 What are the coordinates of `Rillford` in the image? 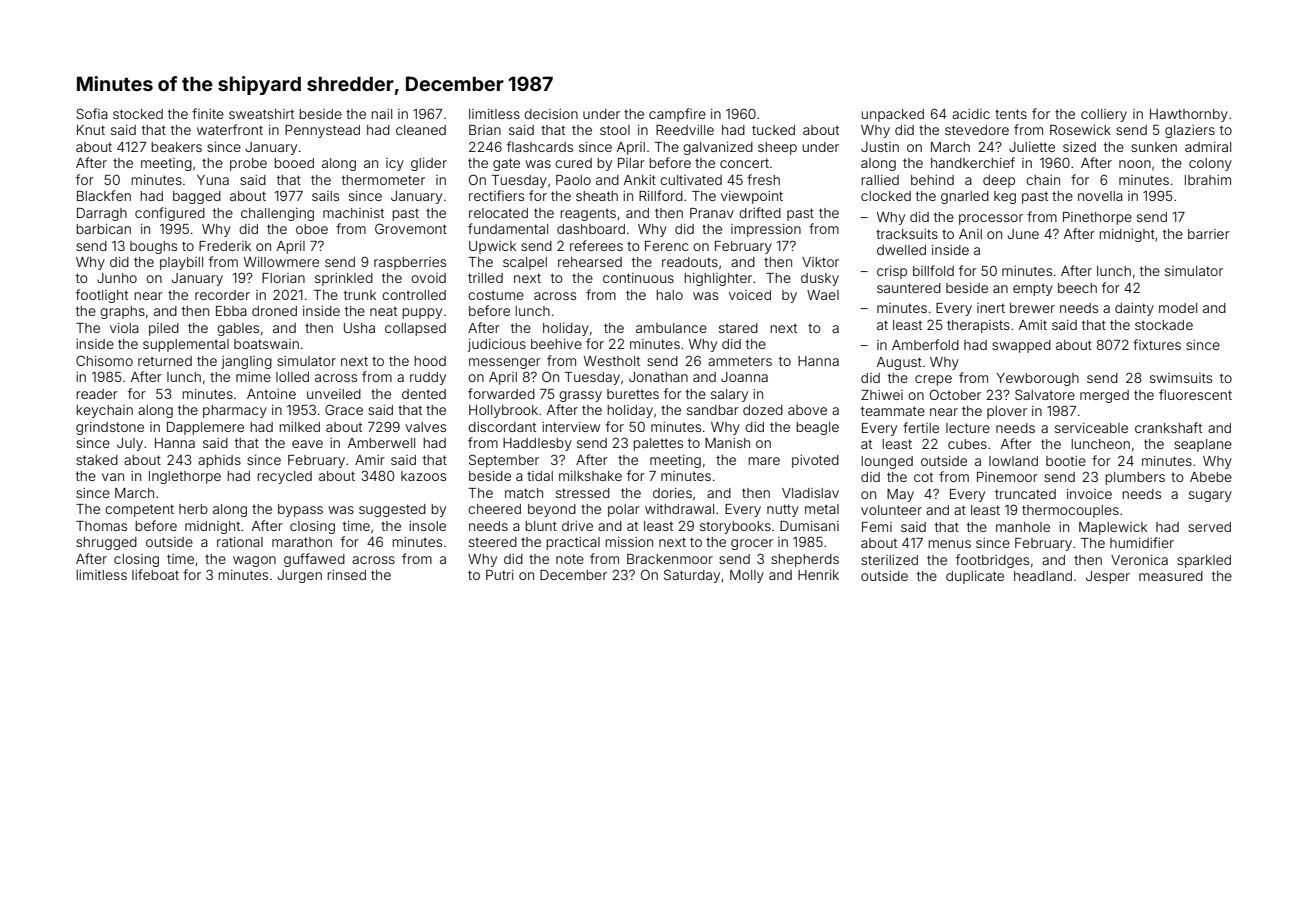 It's located at (661, 195).
